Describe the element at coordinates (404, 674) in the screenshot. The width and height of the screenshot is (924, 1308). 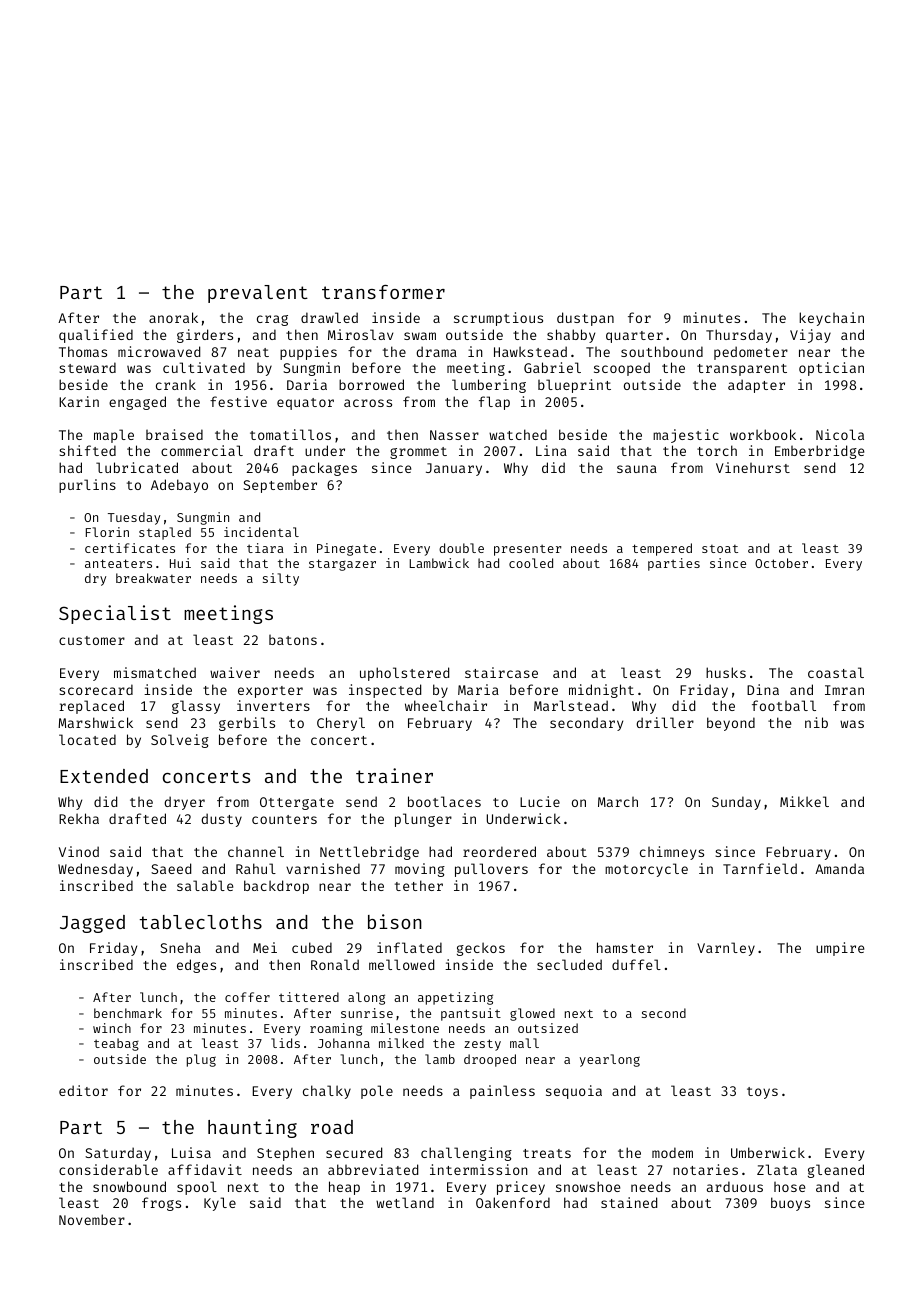
I see `upholstered` at that location.
